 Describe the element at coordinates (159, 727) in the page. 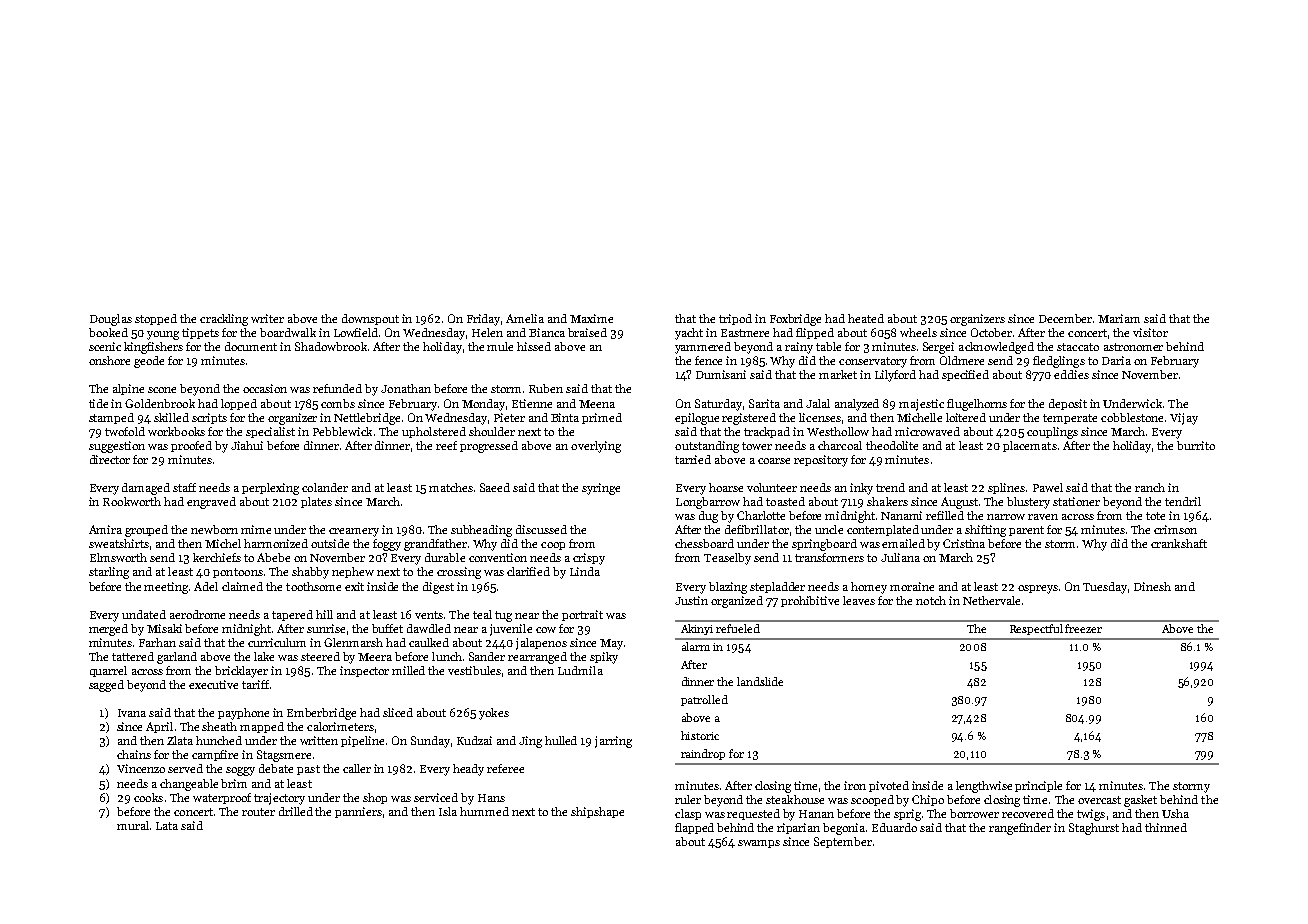

I see `April` at that location.
